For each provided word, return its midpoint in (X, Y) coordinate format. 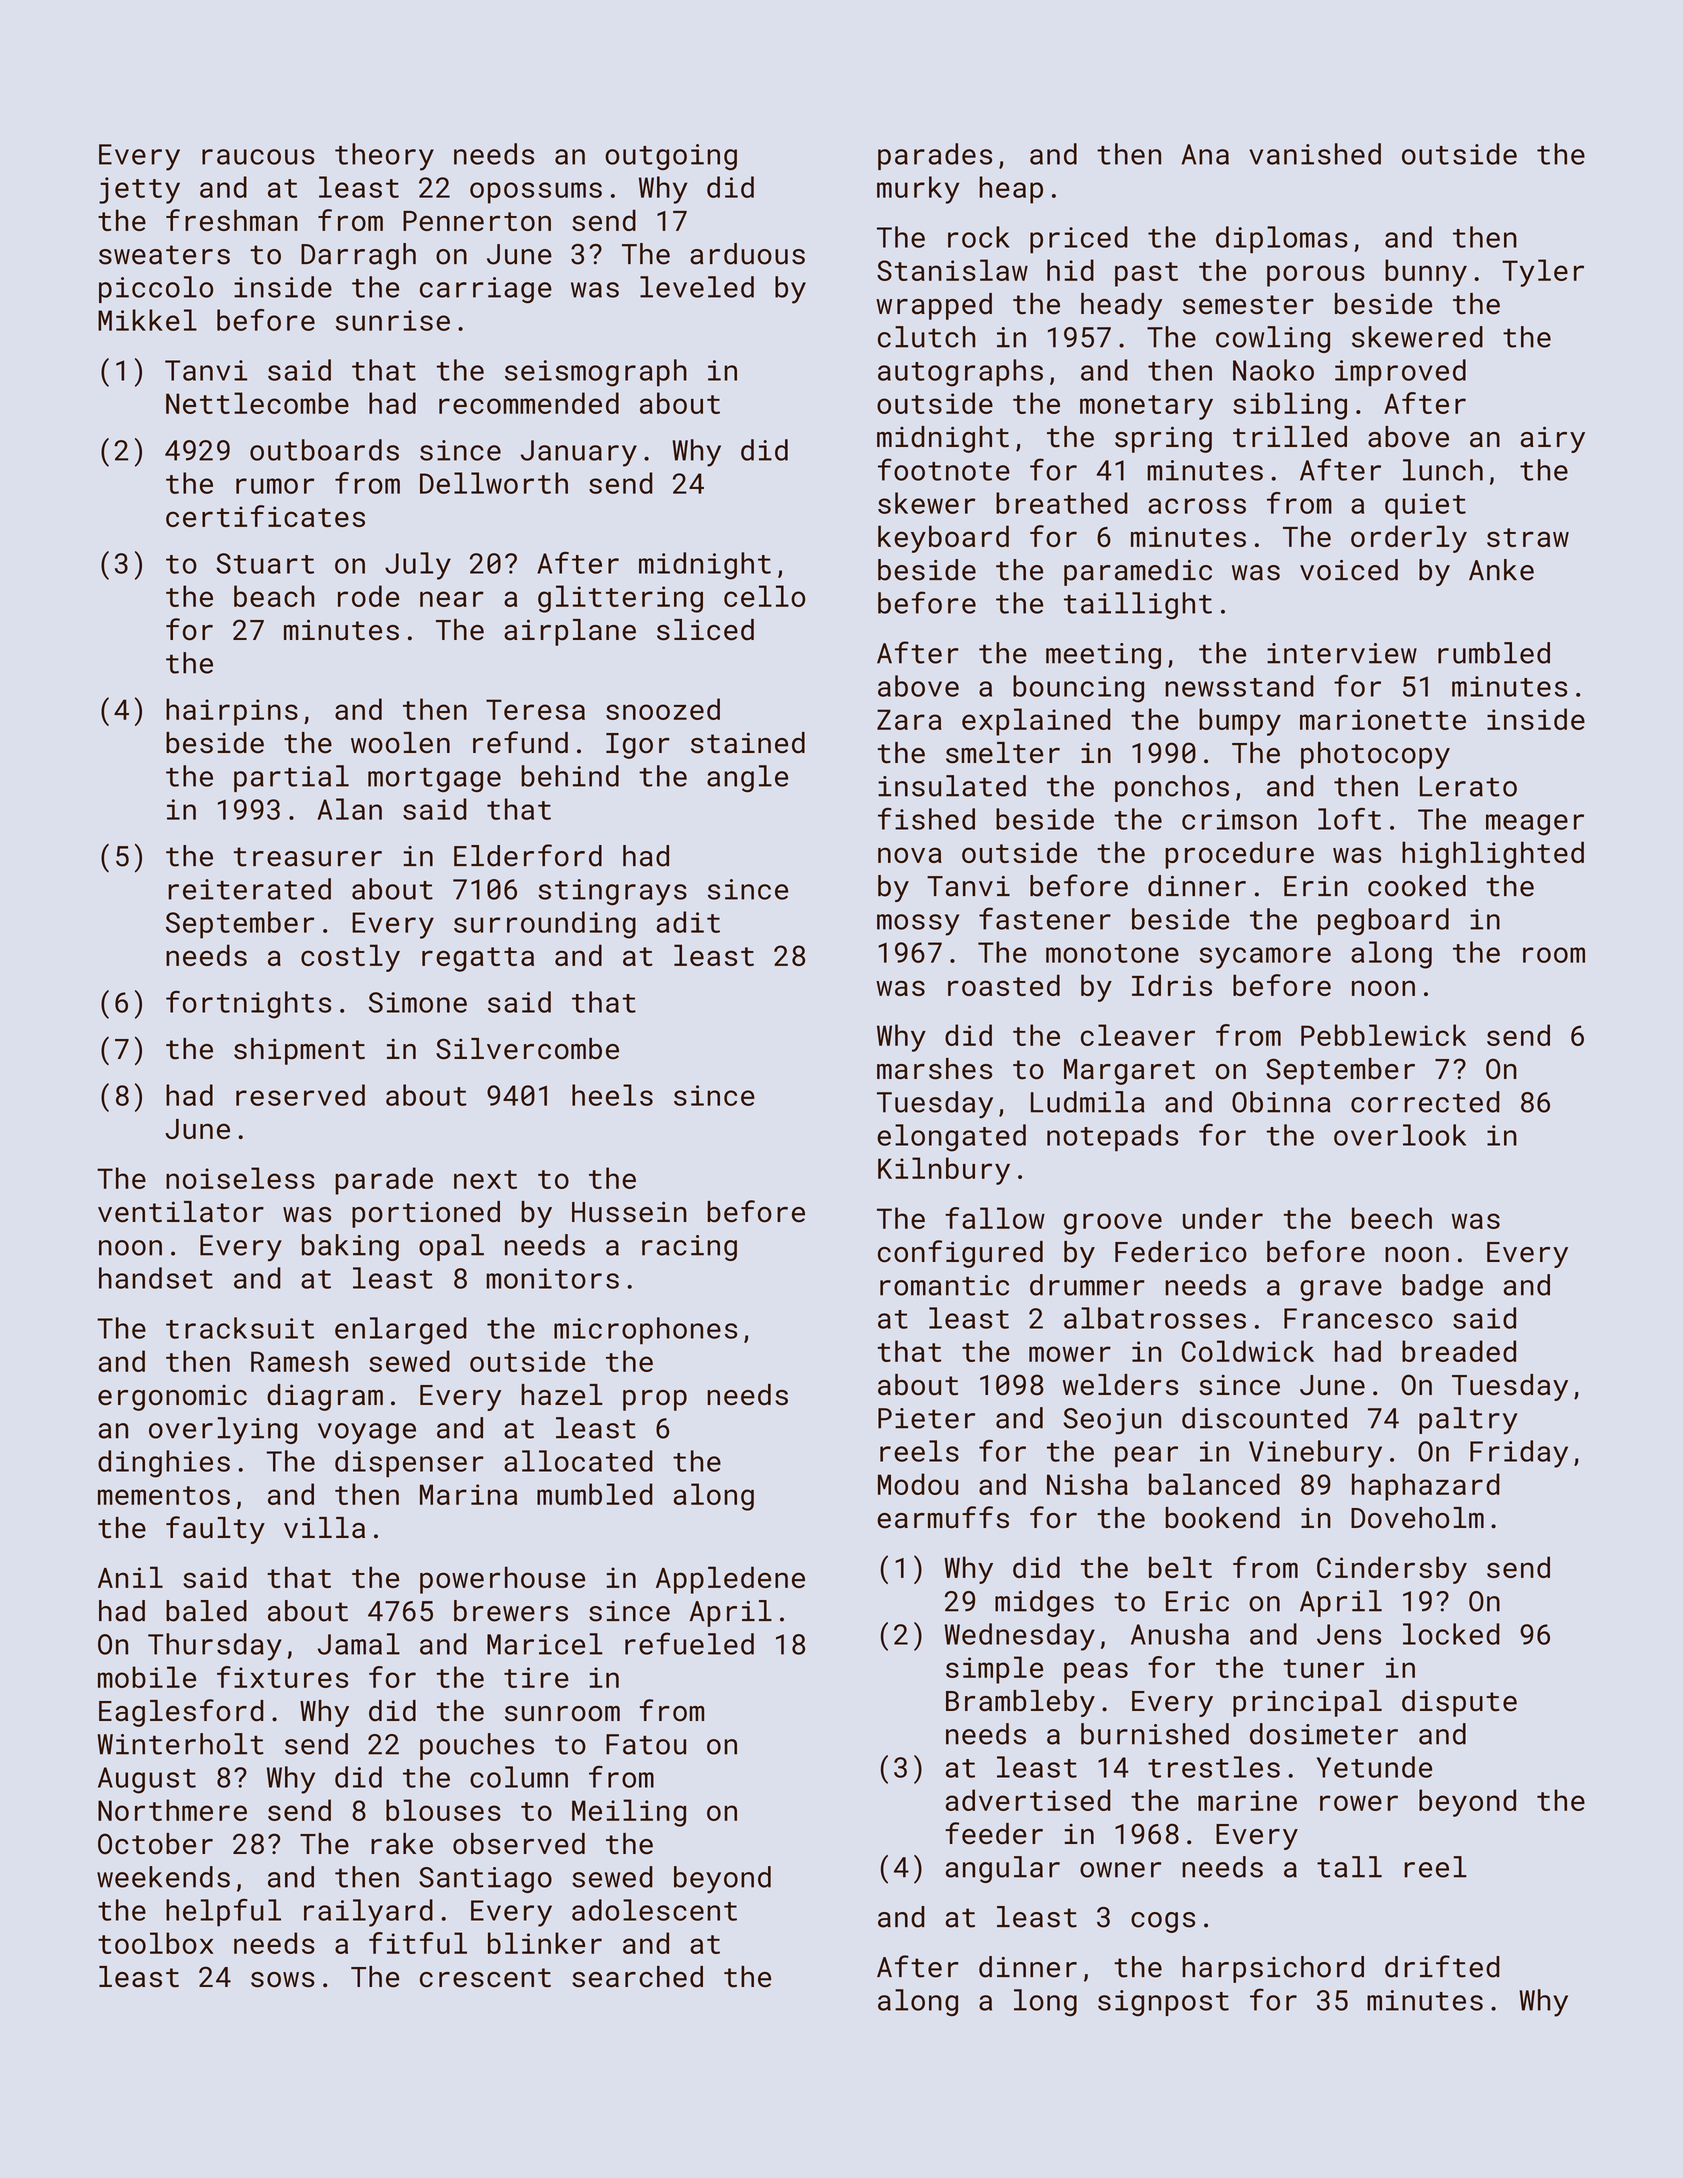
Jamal (359, 1644)
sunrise (393, 320)
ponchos (1172, 788)
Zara (909, 719)
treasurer (308, 857)
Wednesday (1019, 1637)
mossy (918, 925)
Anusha (1180, 1634)
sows (283, 1980)
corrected (1425, 1102)
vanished (1315, 154)
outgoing (671, 157)
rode (368, 596)
